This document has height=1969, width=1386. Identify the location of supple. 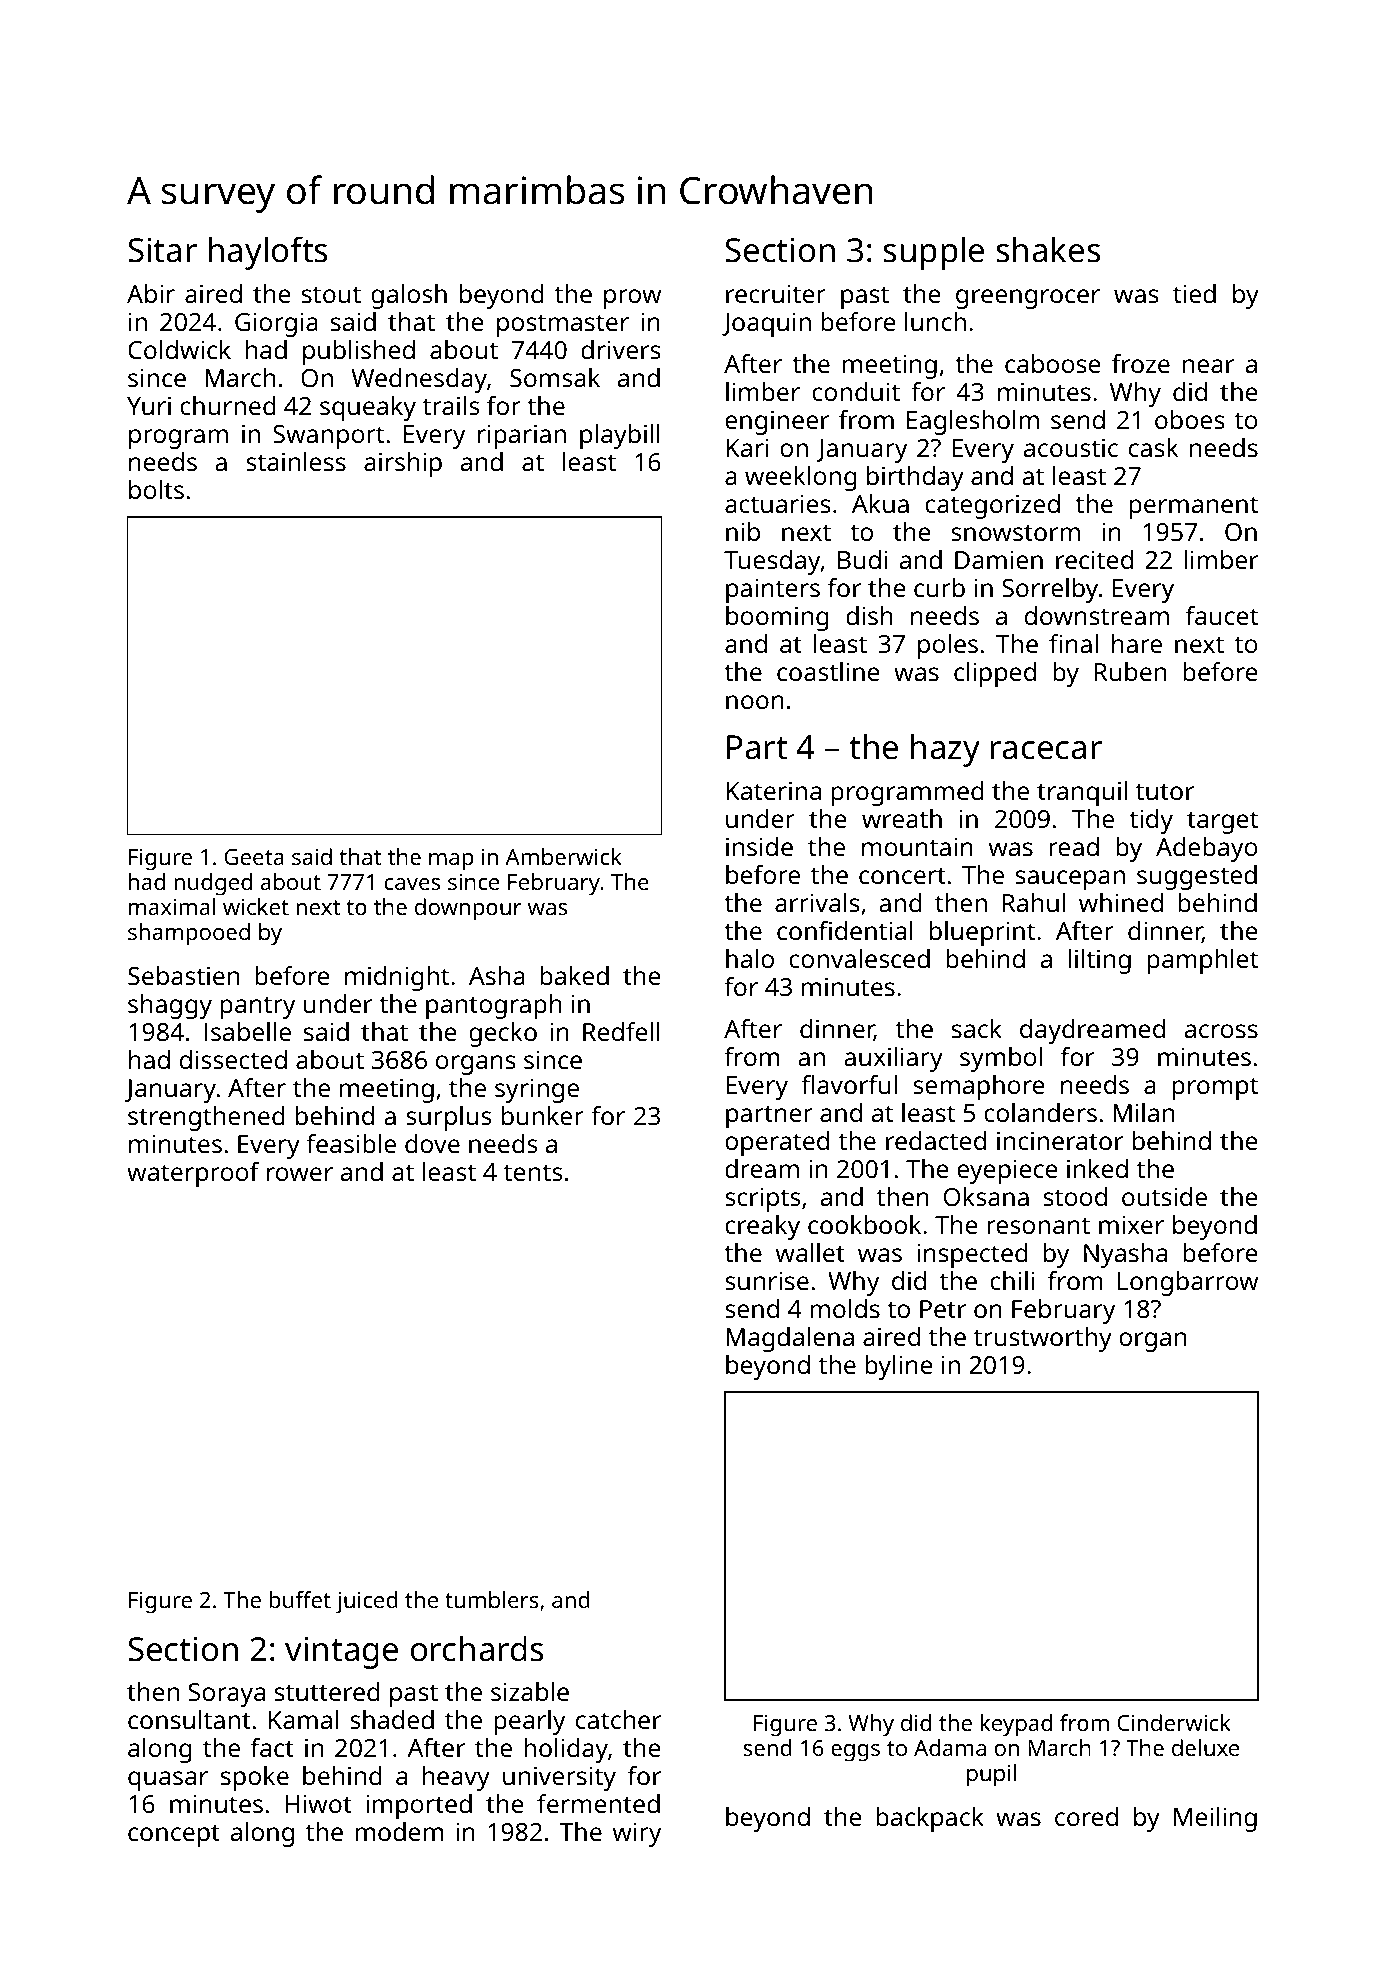
(933, 253).
